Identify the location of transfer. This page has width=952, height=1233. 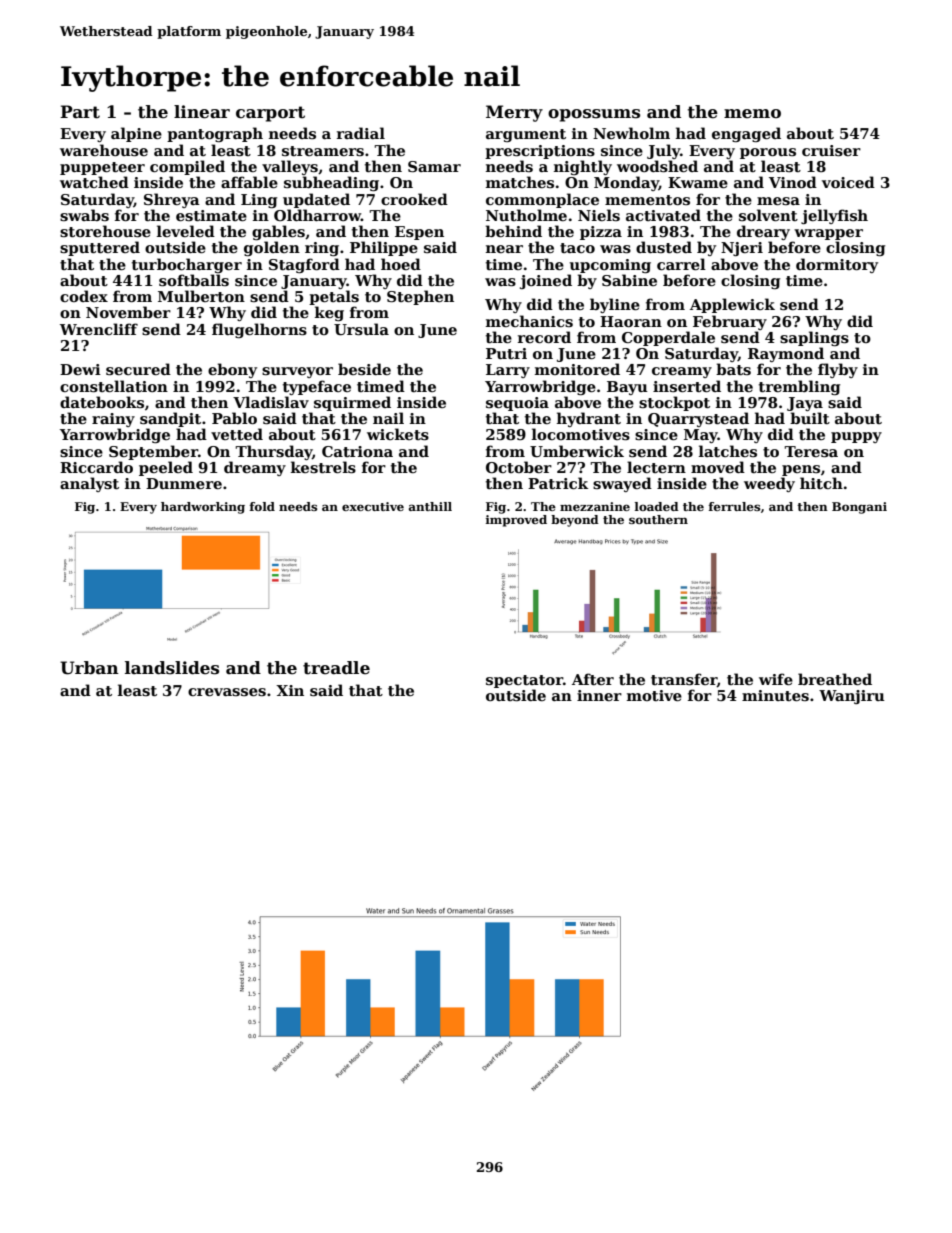
(684, 680).
